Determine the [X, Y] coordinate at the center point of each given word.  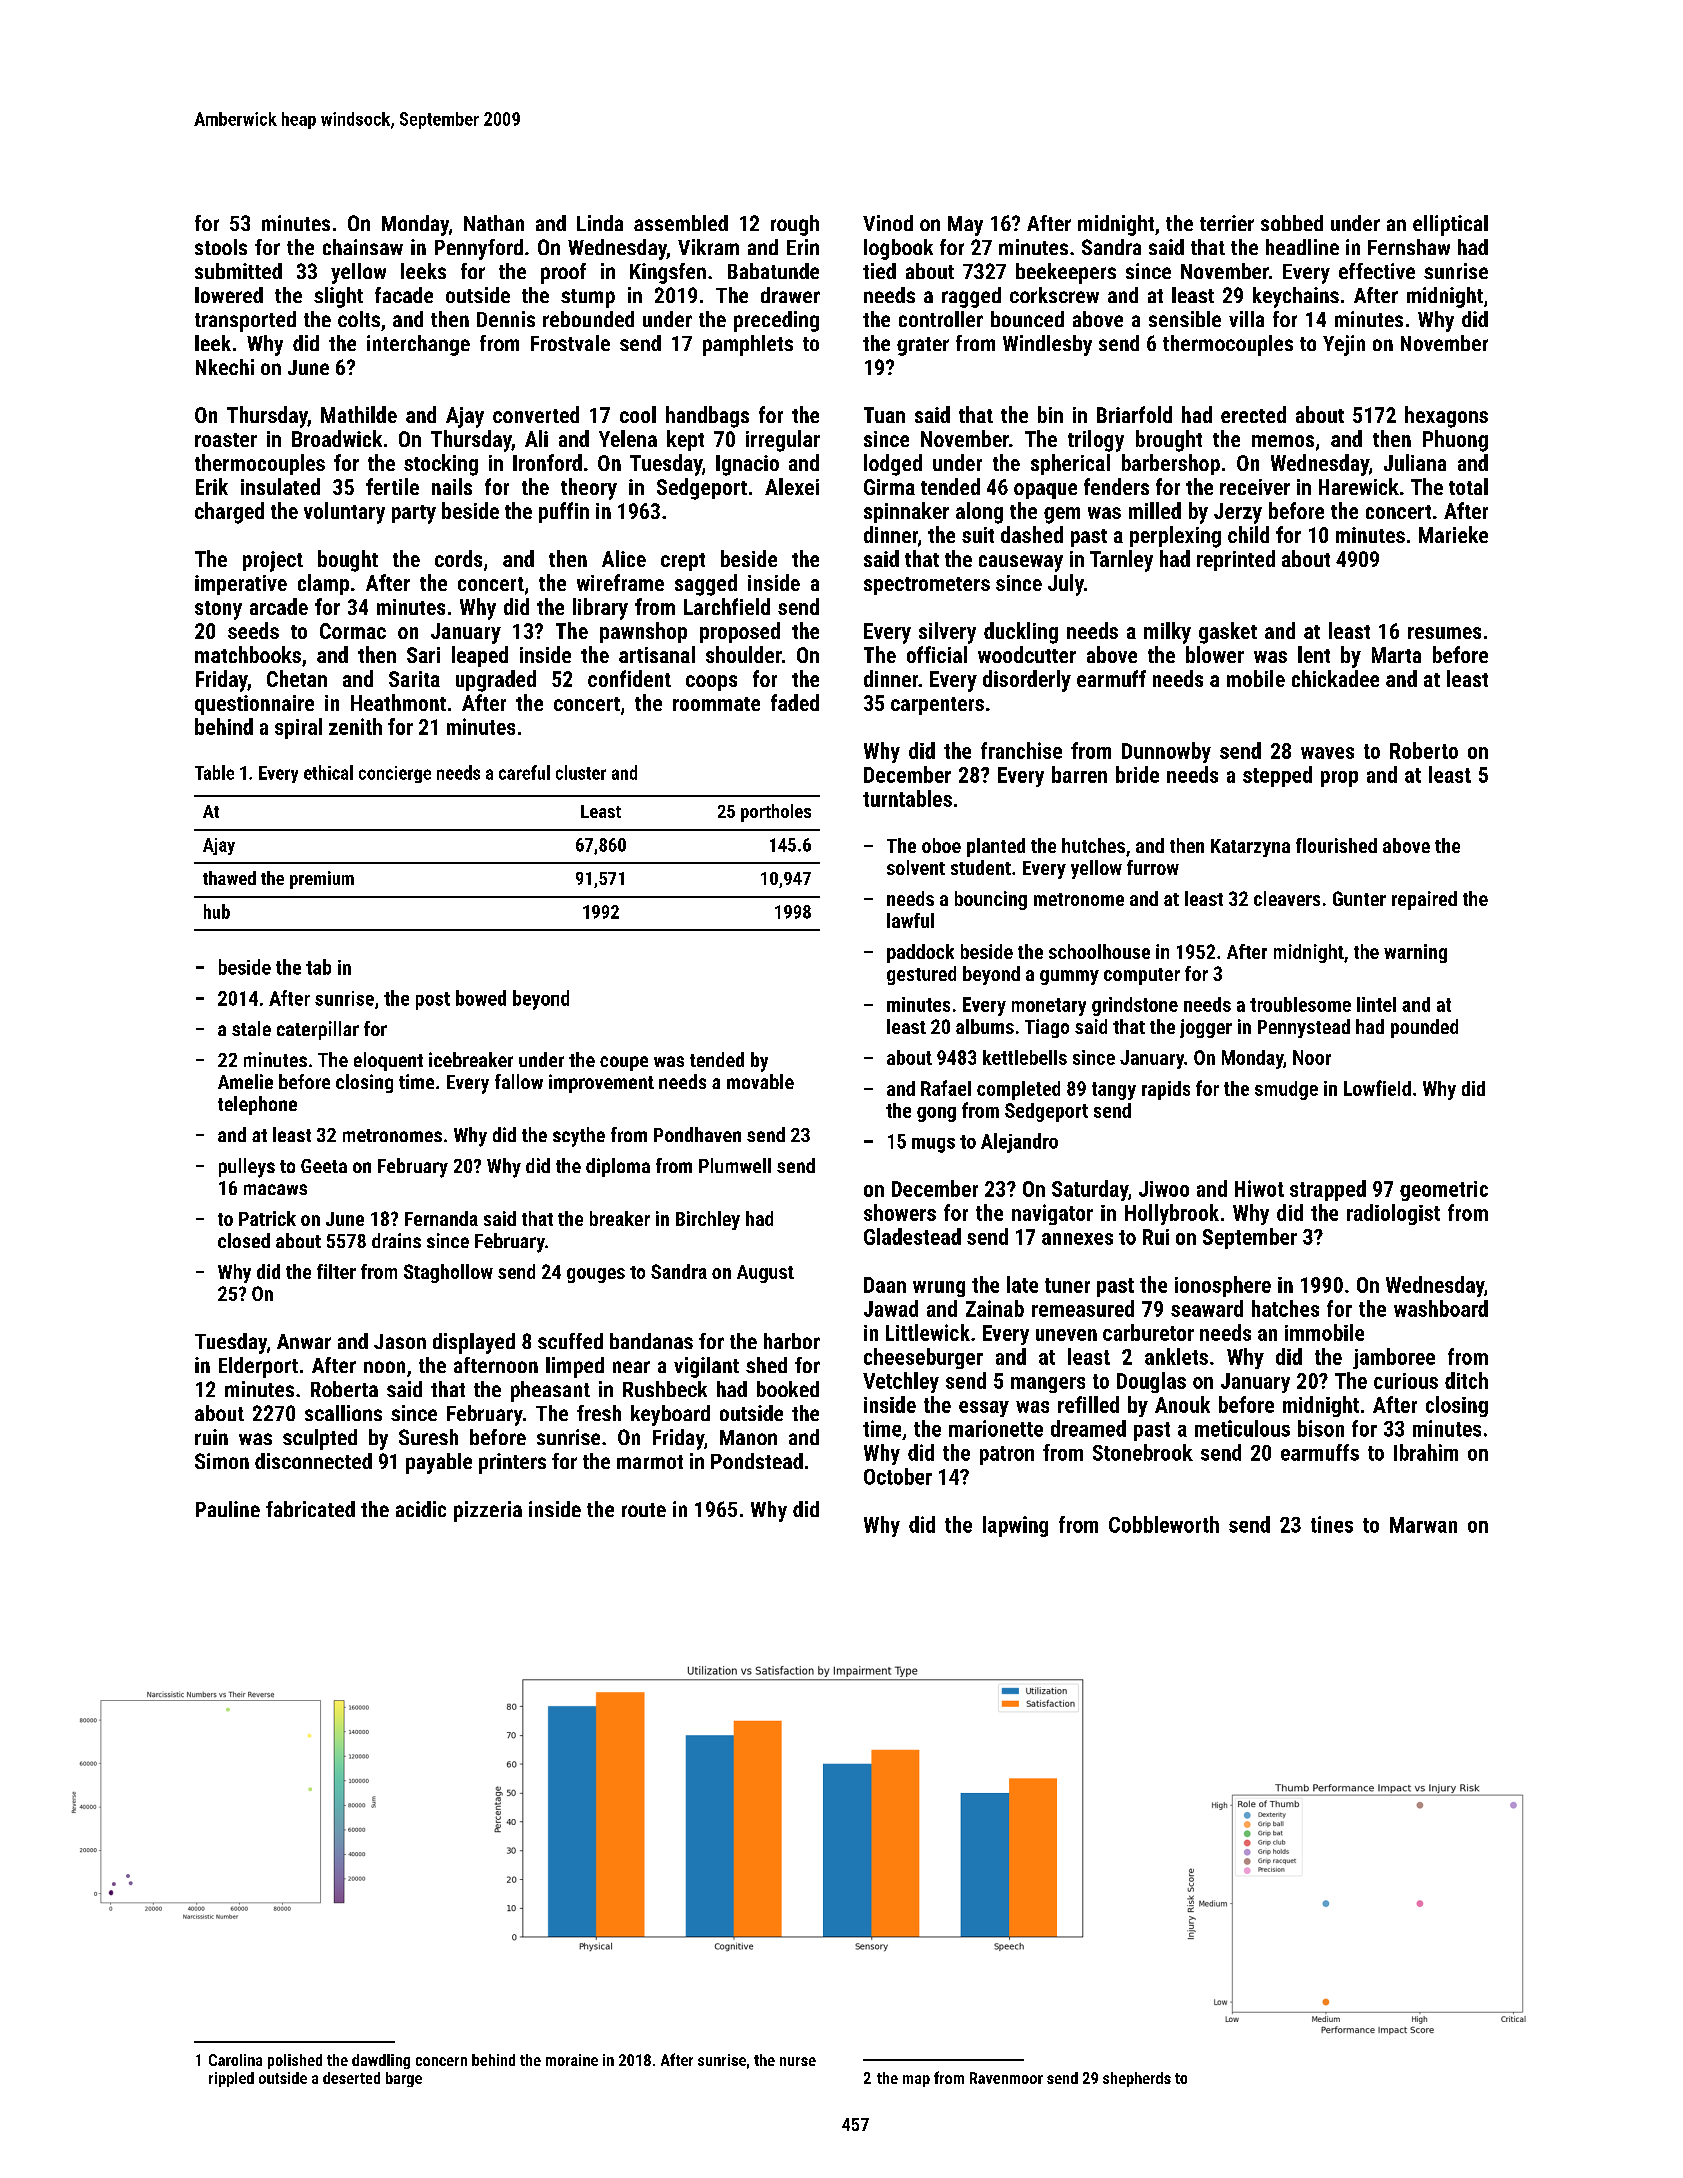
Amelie [245, 1081]
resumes [1444, 633]
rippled [231, 2079]
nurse [798, 2061]
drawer [790, 295]
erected [1253, 414]
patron [1007, 1455]
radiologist [1393, 1214]
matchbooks [248, 654]
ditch [1466, 1380]
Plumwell [735, 1165]
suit [978, 535]
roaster [226, 440]
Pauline [228, 1509]
